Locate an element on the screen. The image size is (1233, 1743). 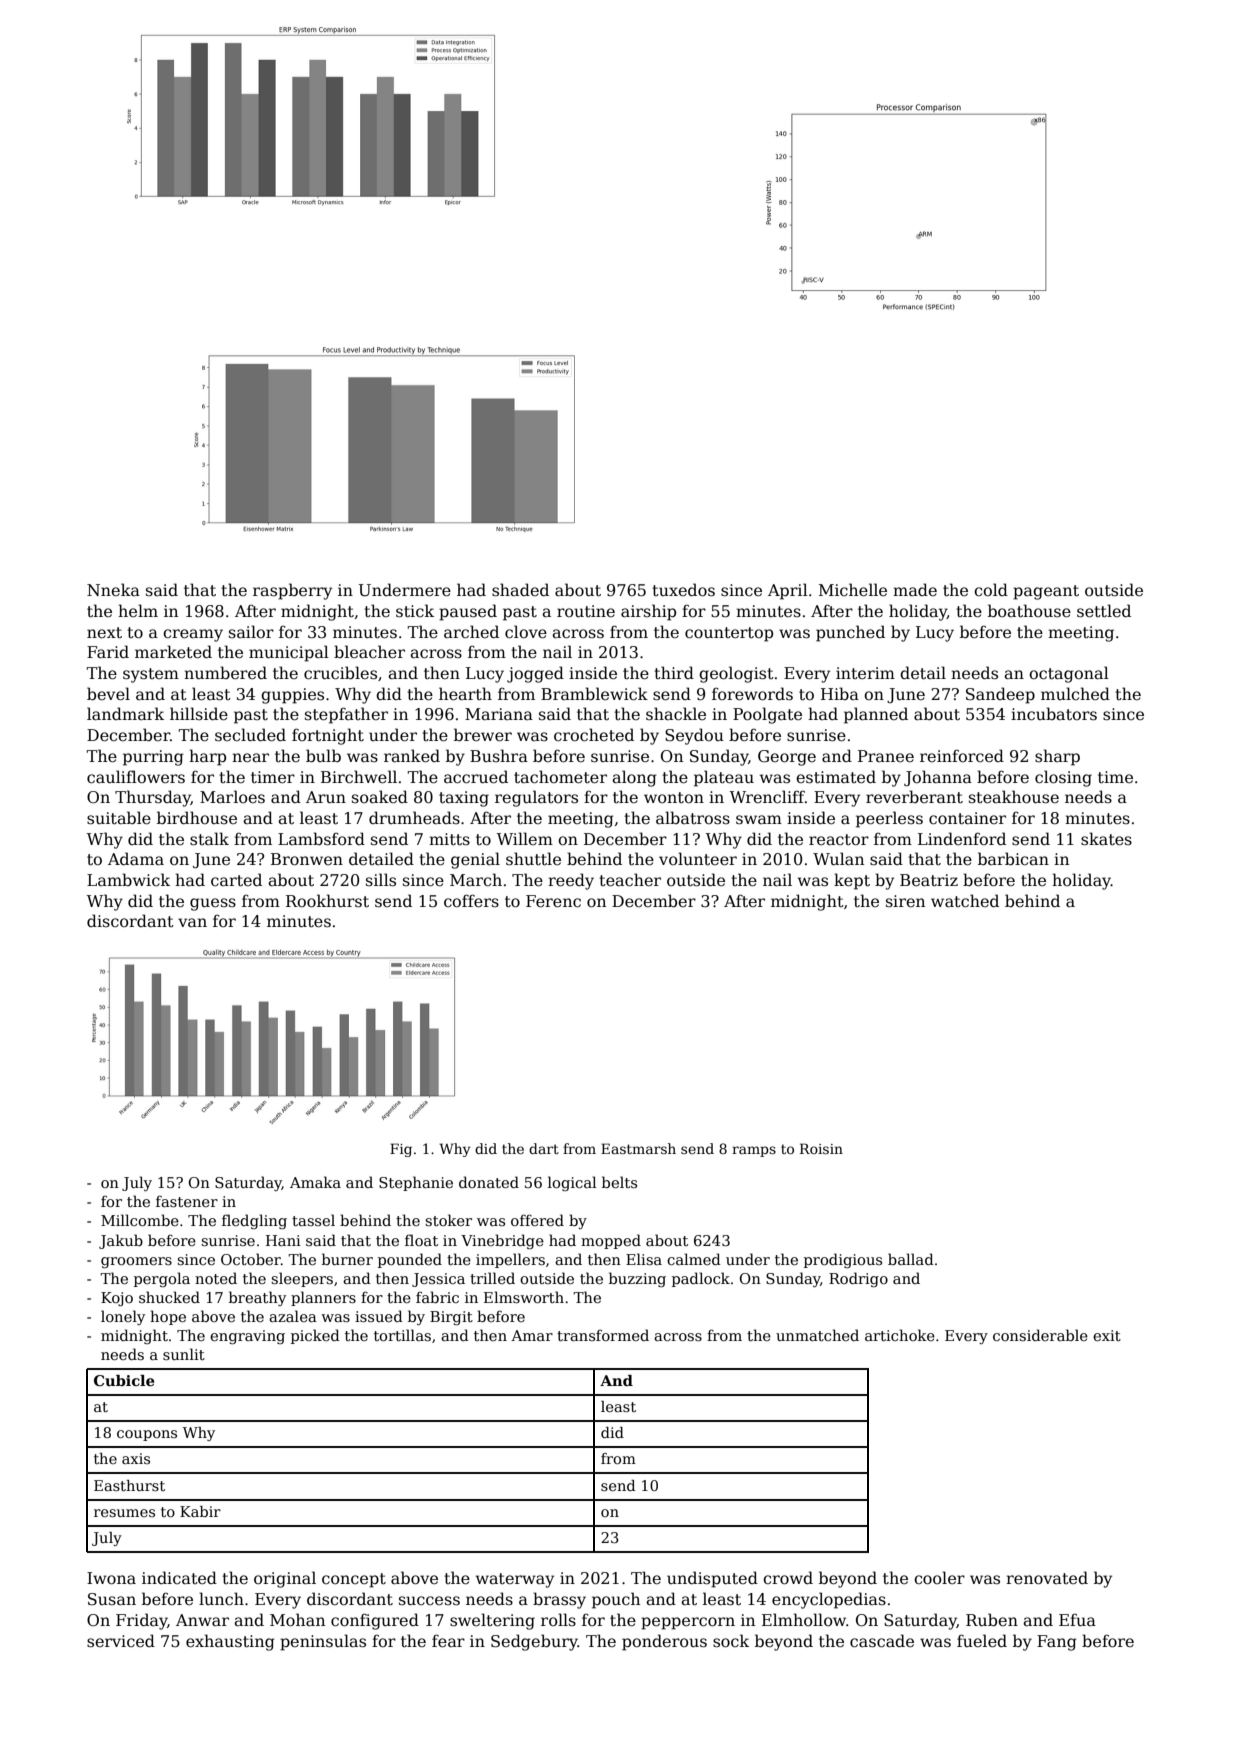
Eastmarsh is located at coordinates (638, 1148).
